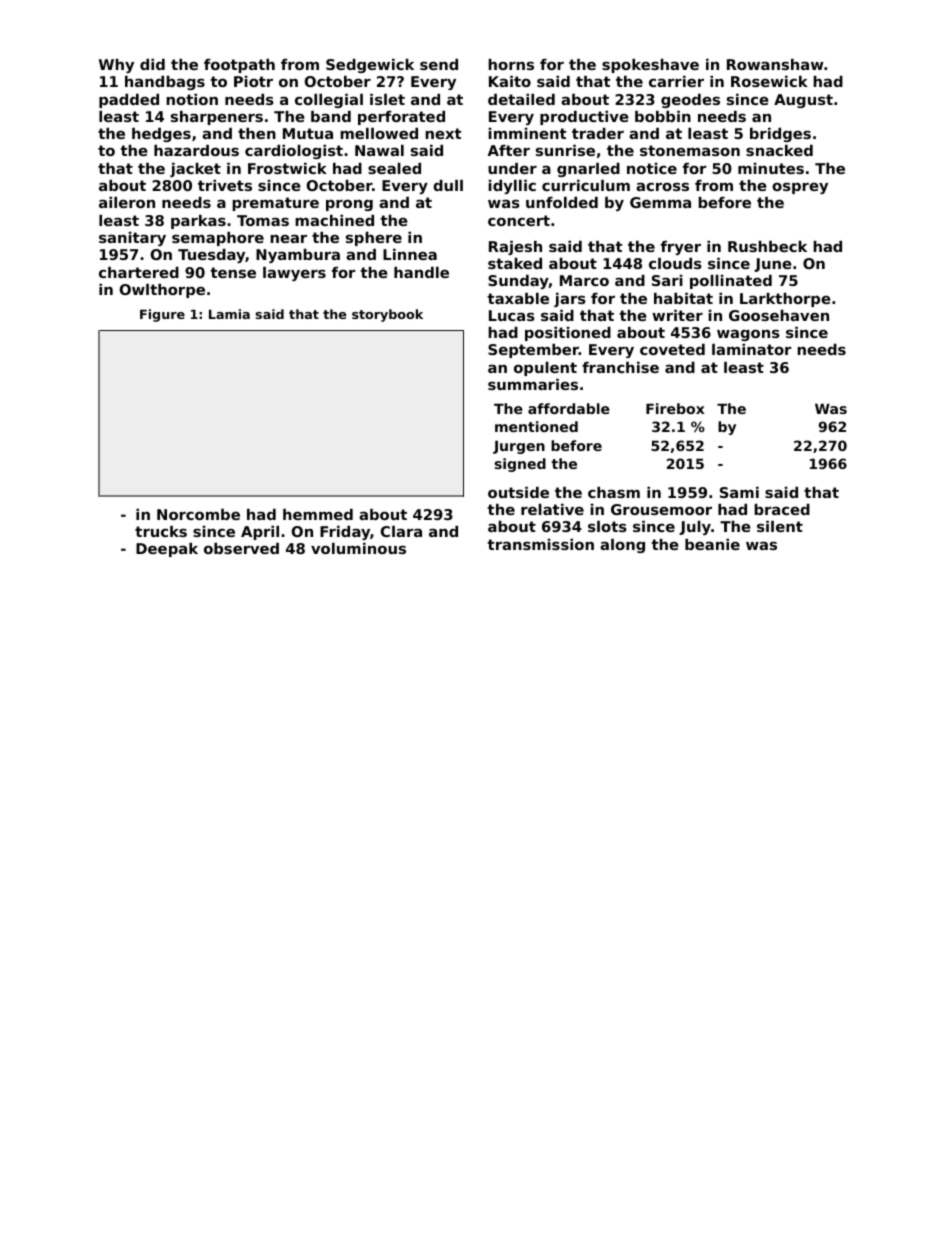 Image resolution: width=952 pixels, height=1233 pixels. What do you see at coordinates (318, 514) in the screenshot?
I see `hemmed` at bounding box center [318, 514].
